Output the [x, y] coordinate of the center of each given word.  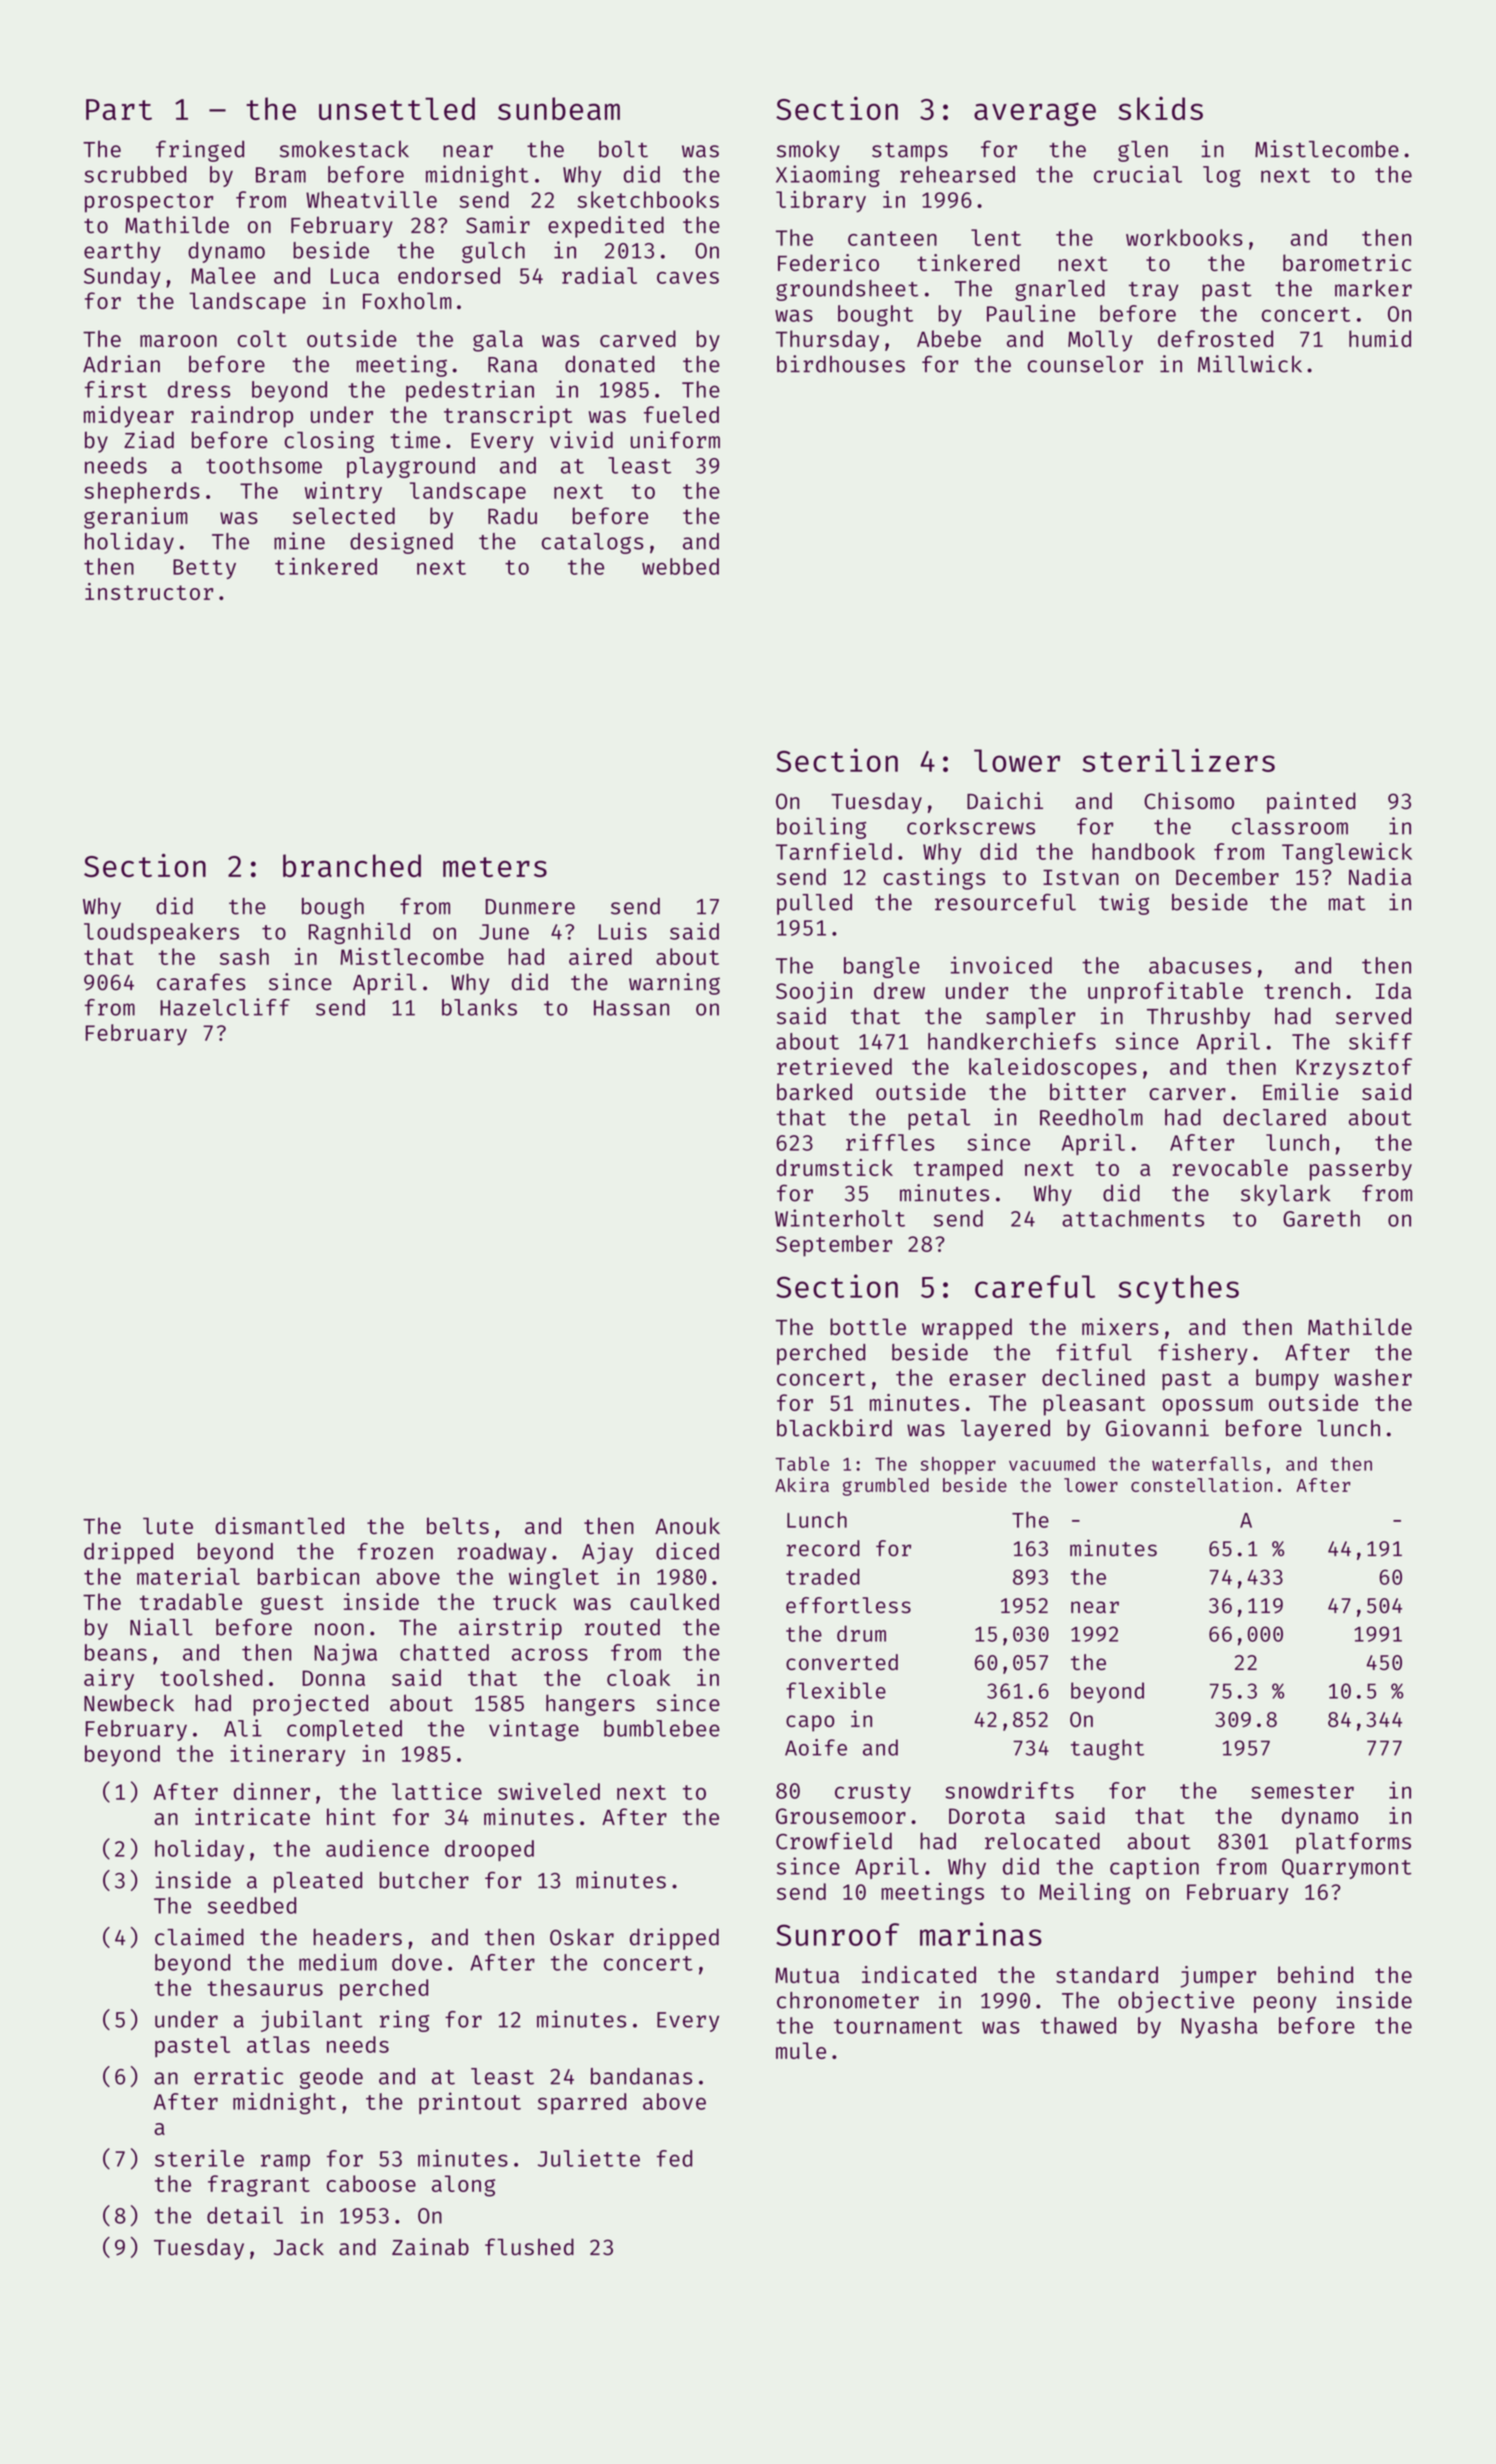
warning [674, 984]
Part [119, 109]
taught [1107, 1749]
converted [842, 1662]
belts [458, 1525]
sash [244, 956]
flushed [529, 2247]
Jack [299, 2247]
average [1035, 114]
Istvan [1081, 877]
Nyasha [1219, 2027]
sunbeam [559, 108]
